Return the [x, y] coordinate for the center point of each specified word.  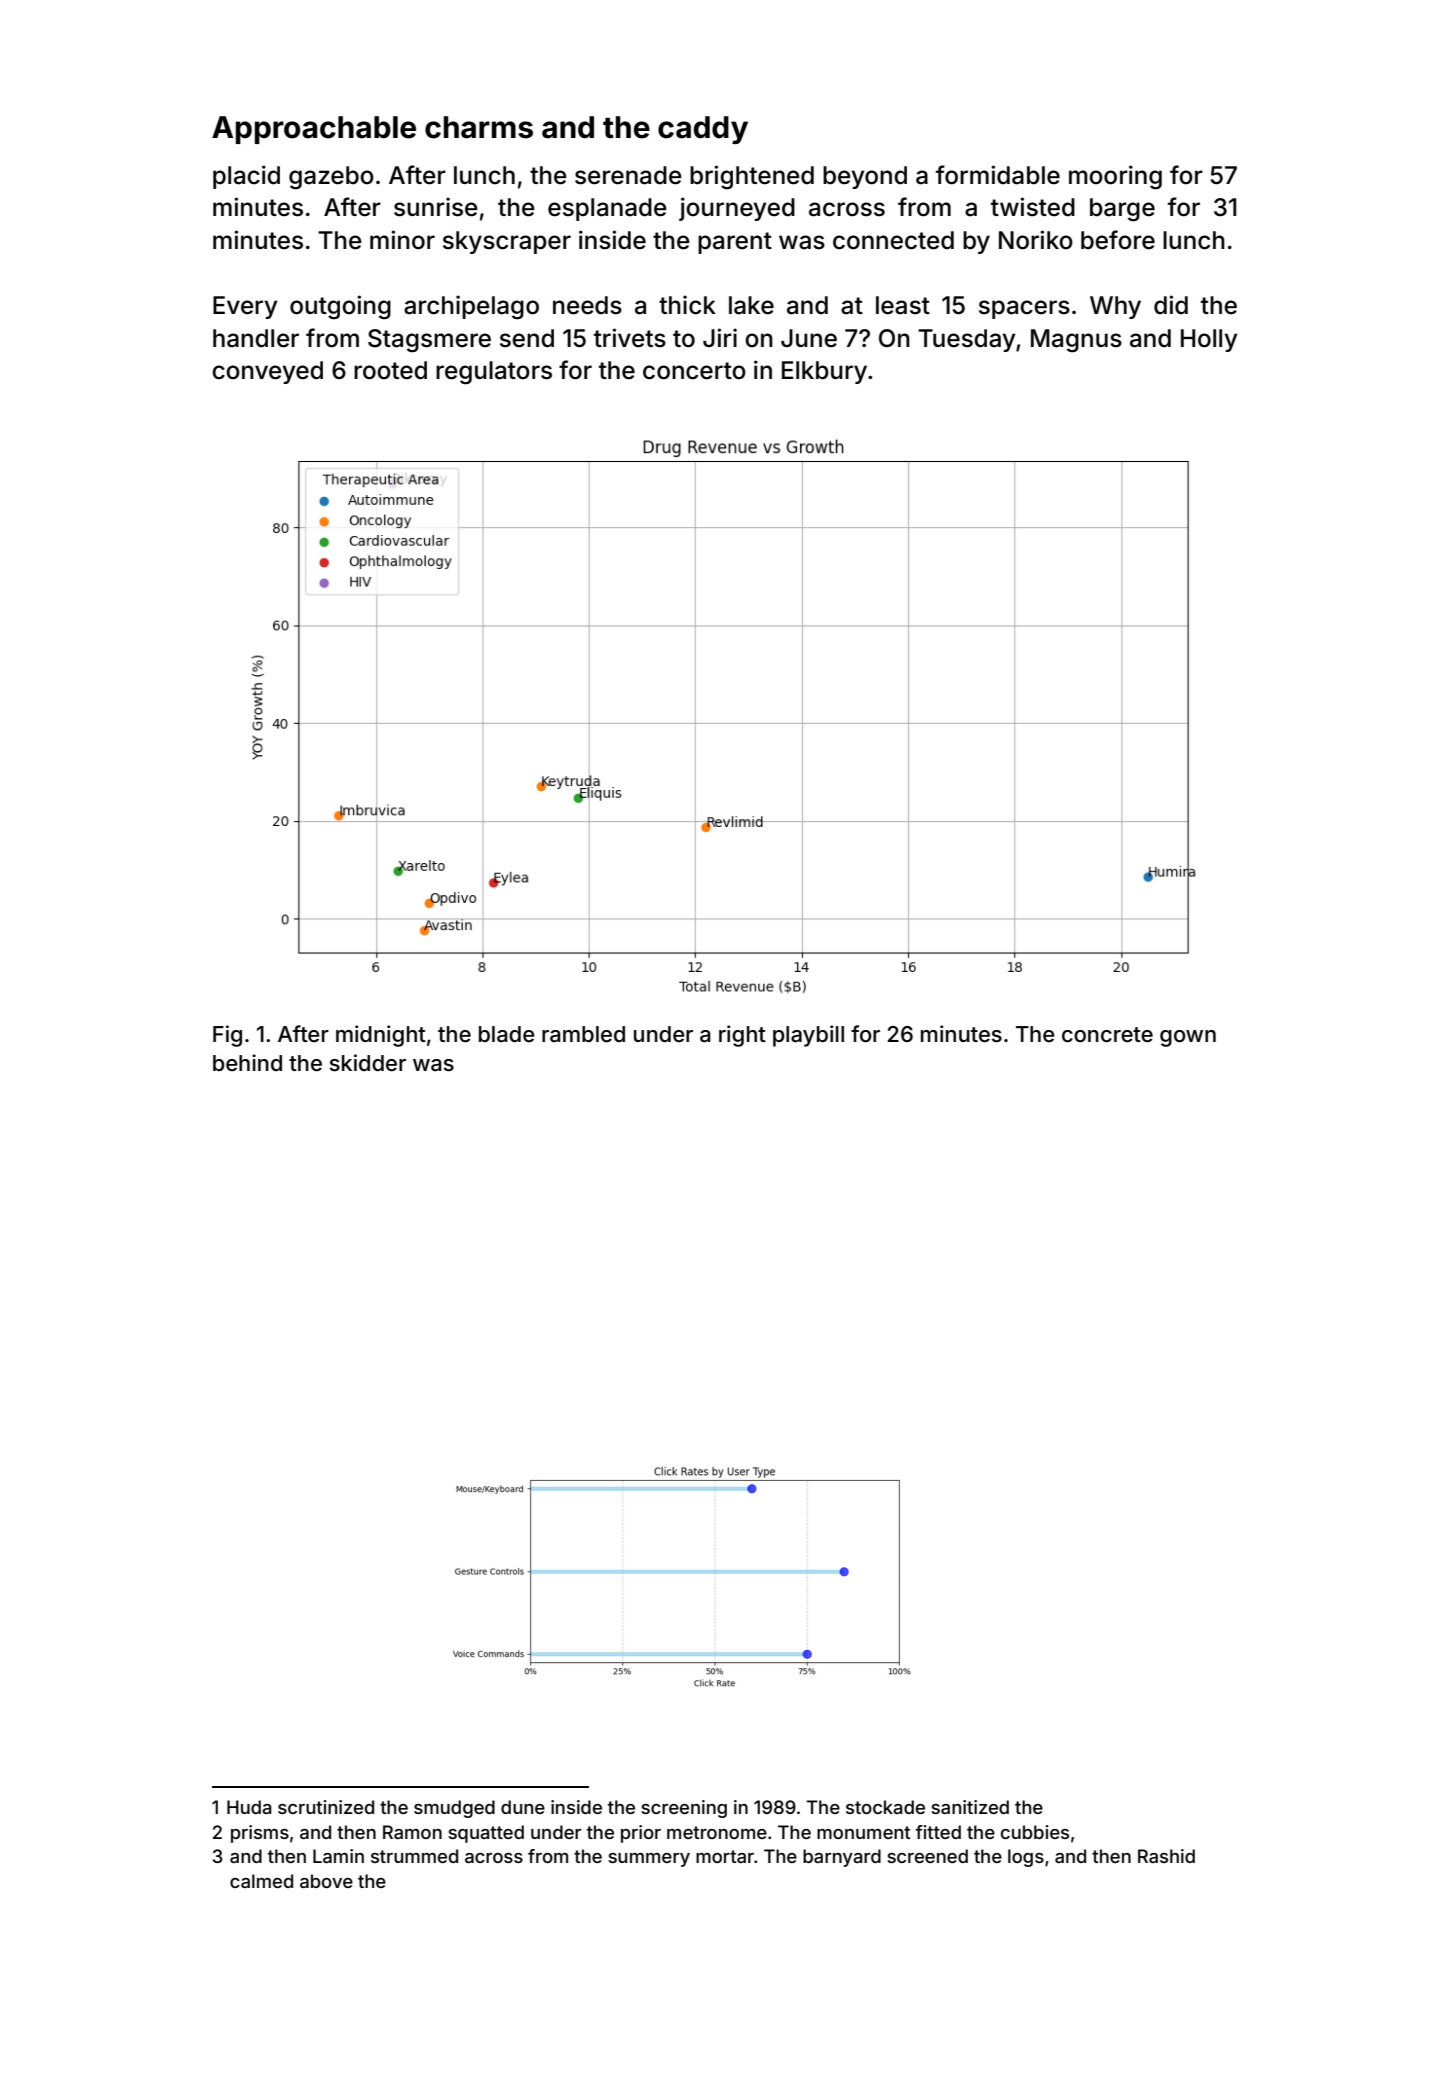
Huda [249, 1807]
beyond [865, 177]
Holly [1209, 340]
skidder [368, 1063]
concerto [694, 371]
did [1171, 305]
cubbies [1035, 1832]
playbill [808, 1036]
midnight [381, 1036]
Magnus [1076, 341]
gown [1188, 1038]
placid [246, 177]
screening [684, 1809]
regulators [494, 373]
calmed [261, 1881]
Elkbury [824, 372]
